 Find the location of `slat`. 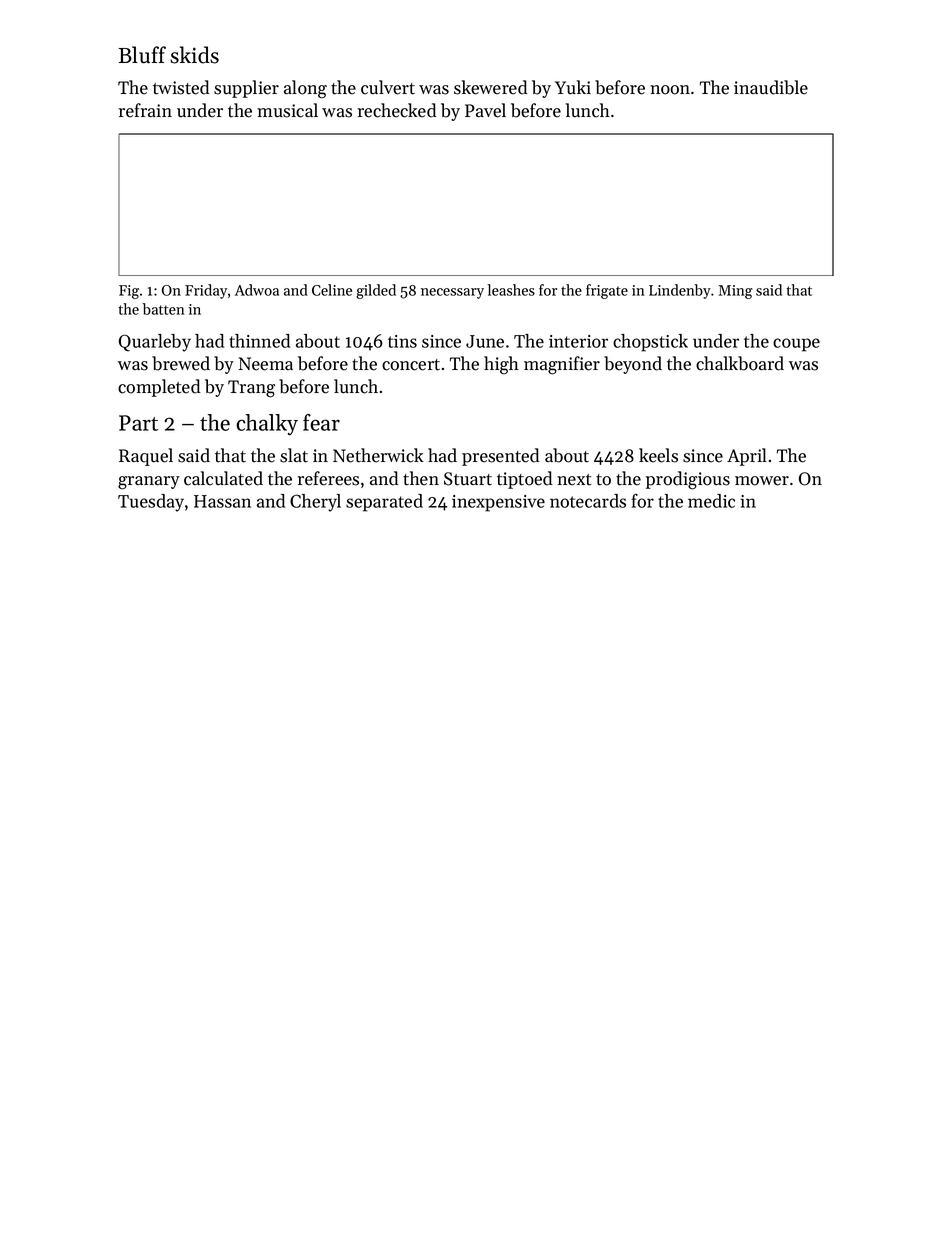

slat is located at coordinates (294, 455).
